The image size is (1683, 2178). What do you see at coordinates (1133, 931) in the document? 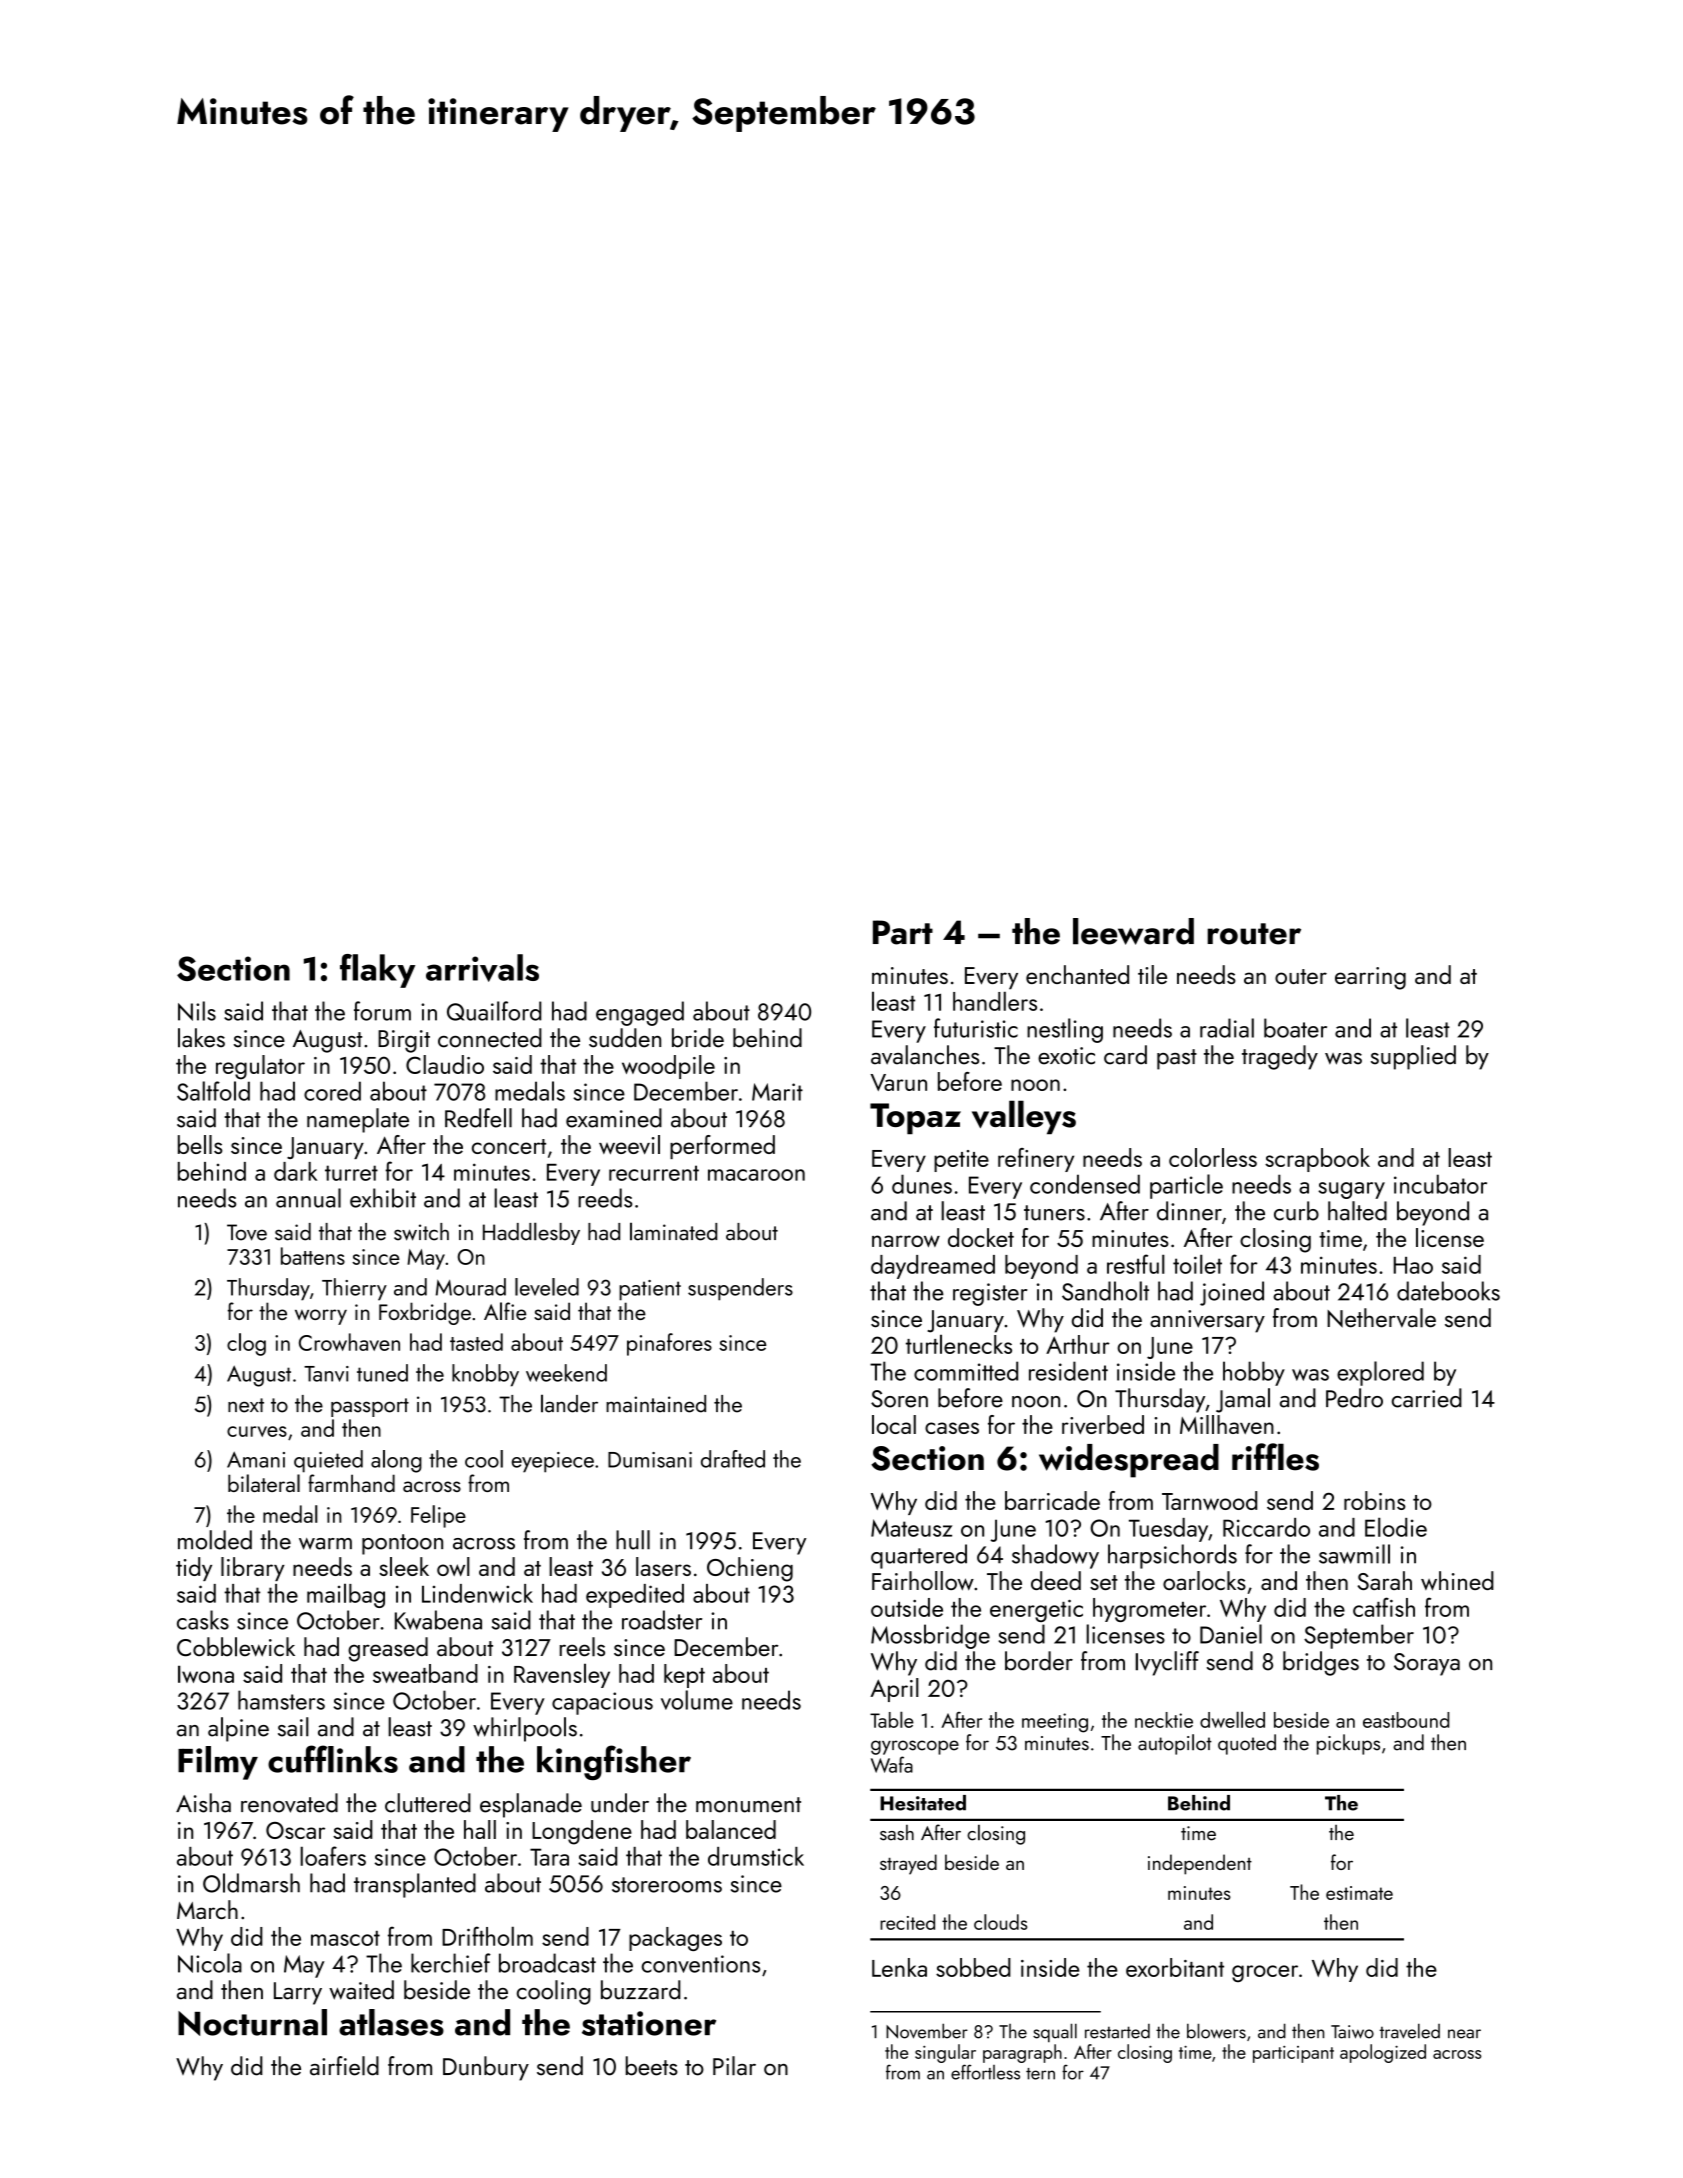
I see `leeward` at bounding box center [1133, 931].
